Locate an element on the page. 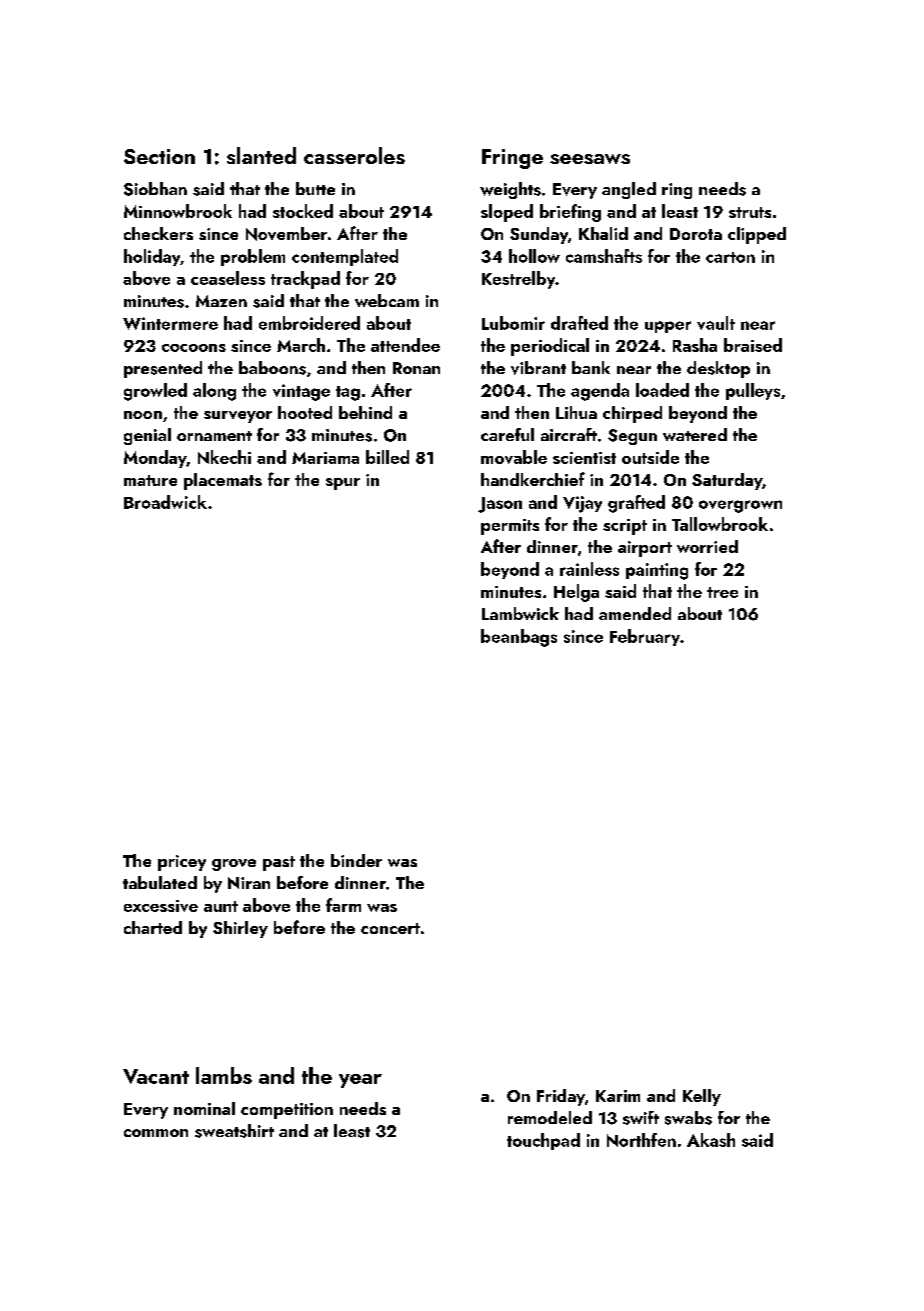 The height and width of the document is (1311, 924). Dorota is located at coordinates (696, 234).
